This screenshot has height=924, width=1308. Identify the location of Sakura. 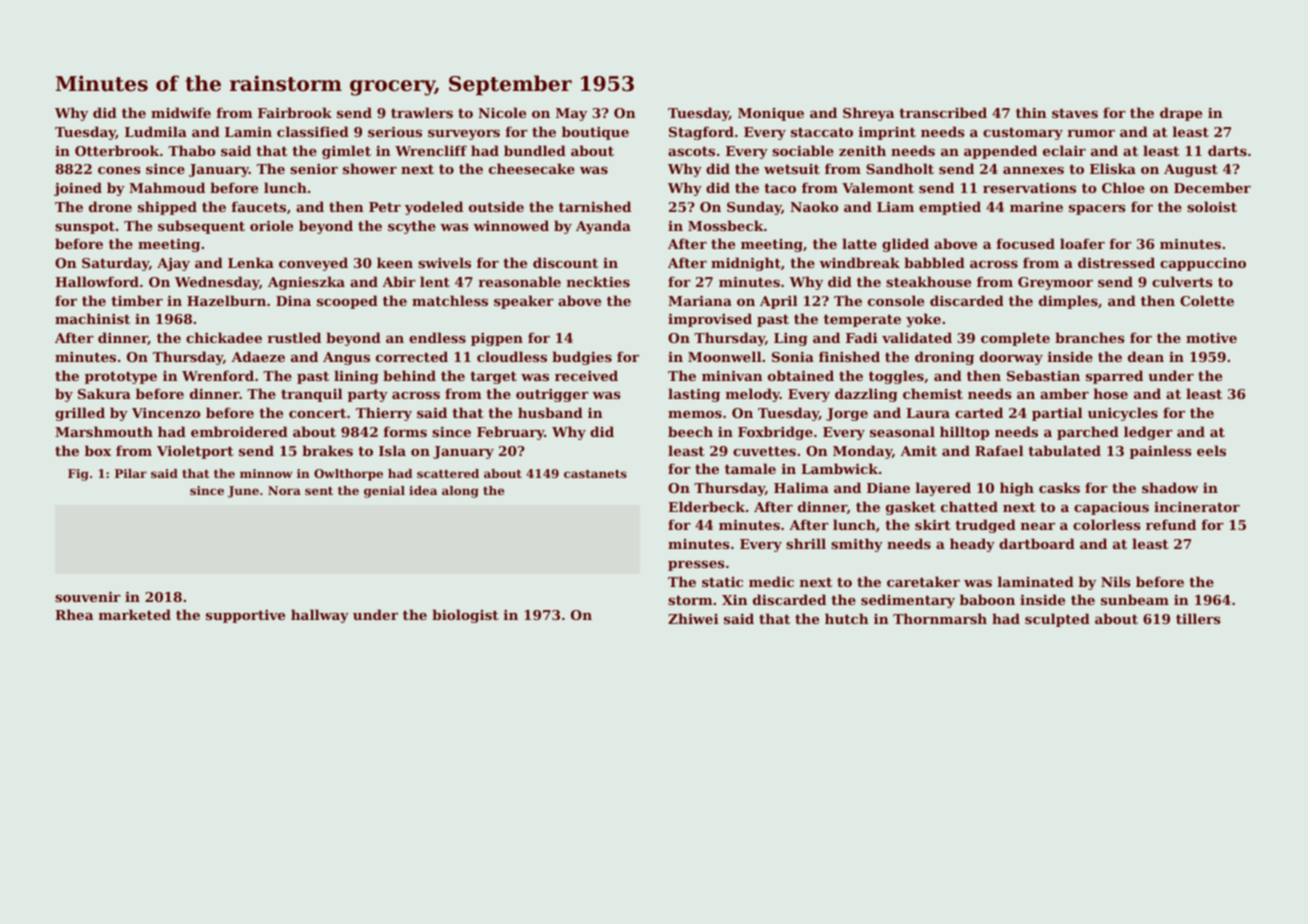
(104, 393).
